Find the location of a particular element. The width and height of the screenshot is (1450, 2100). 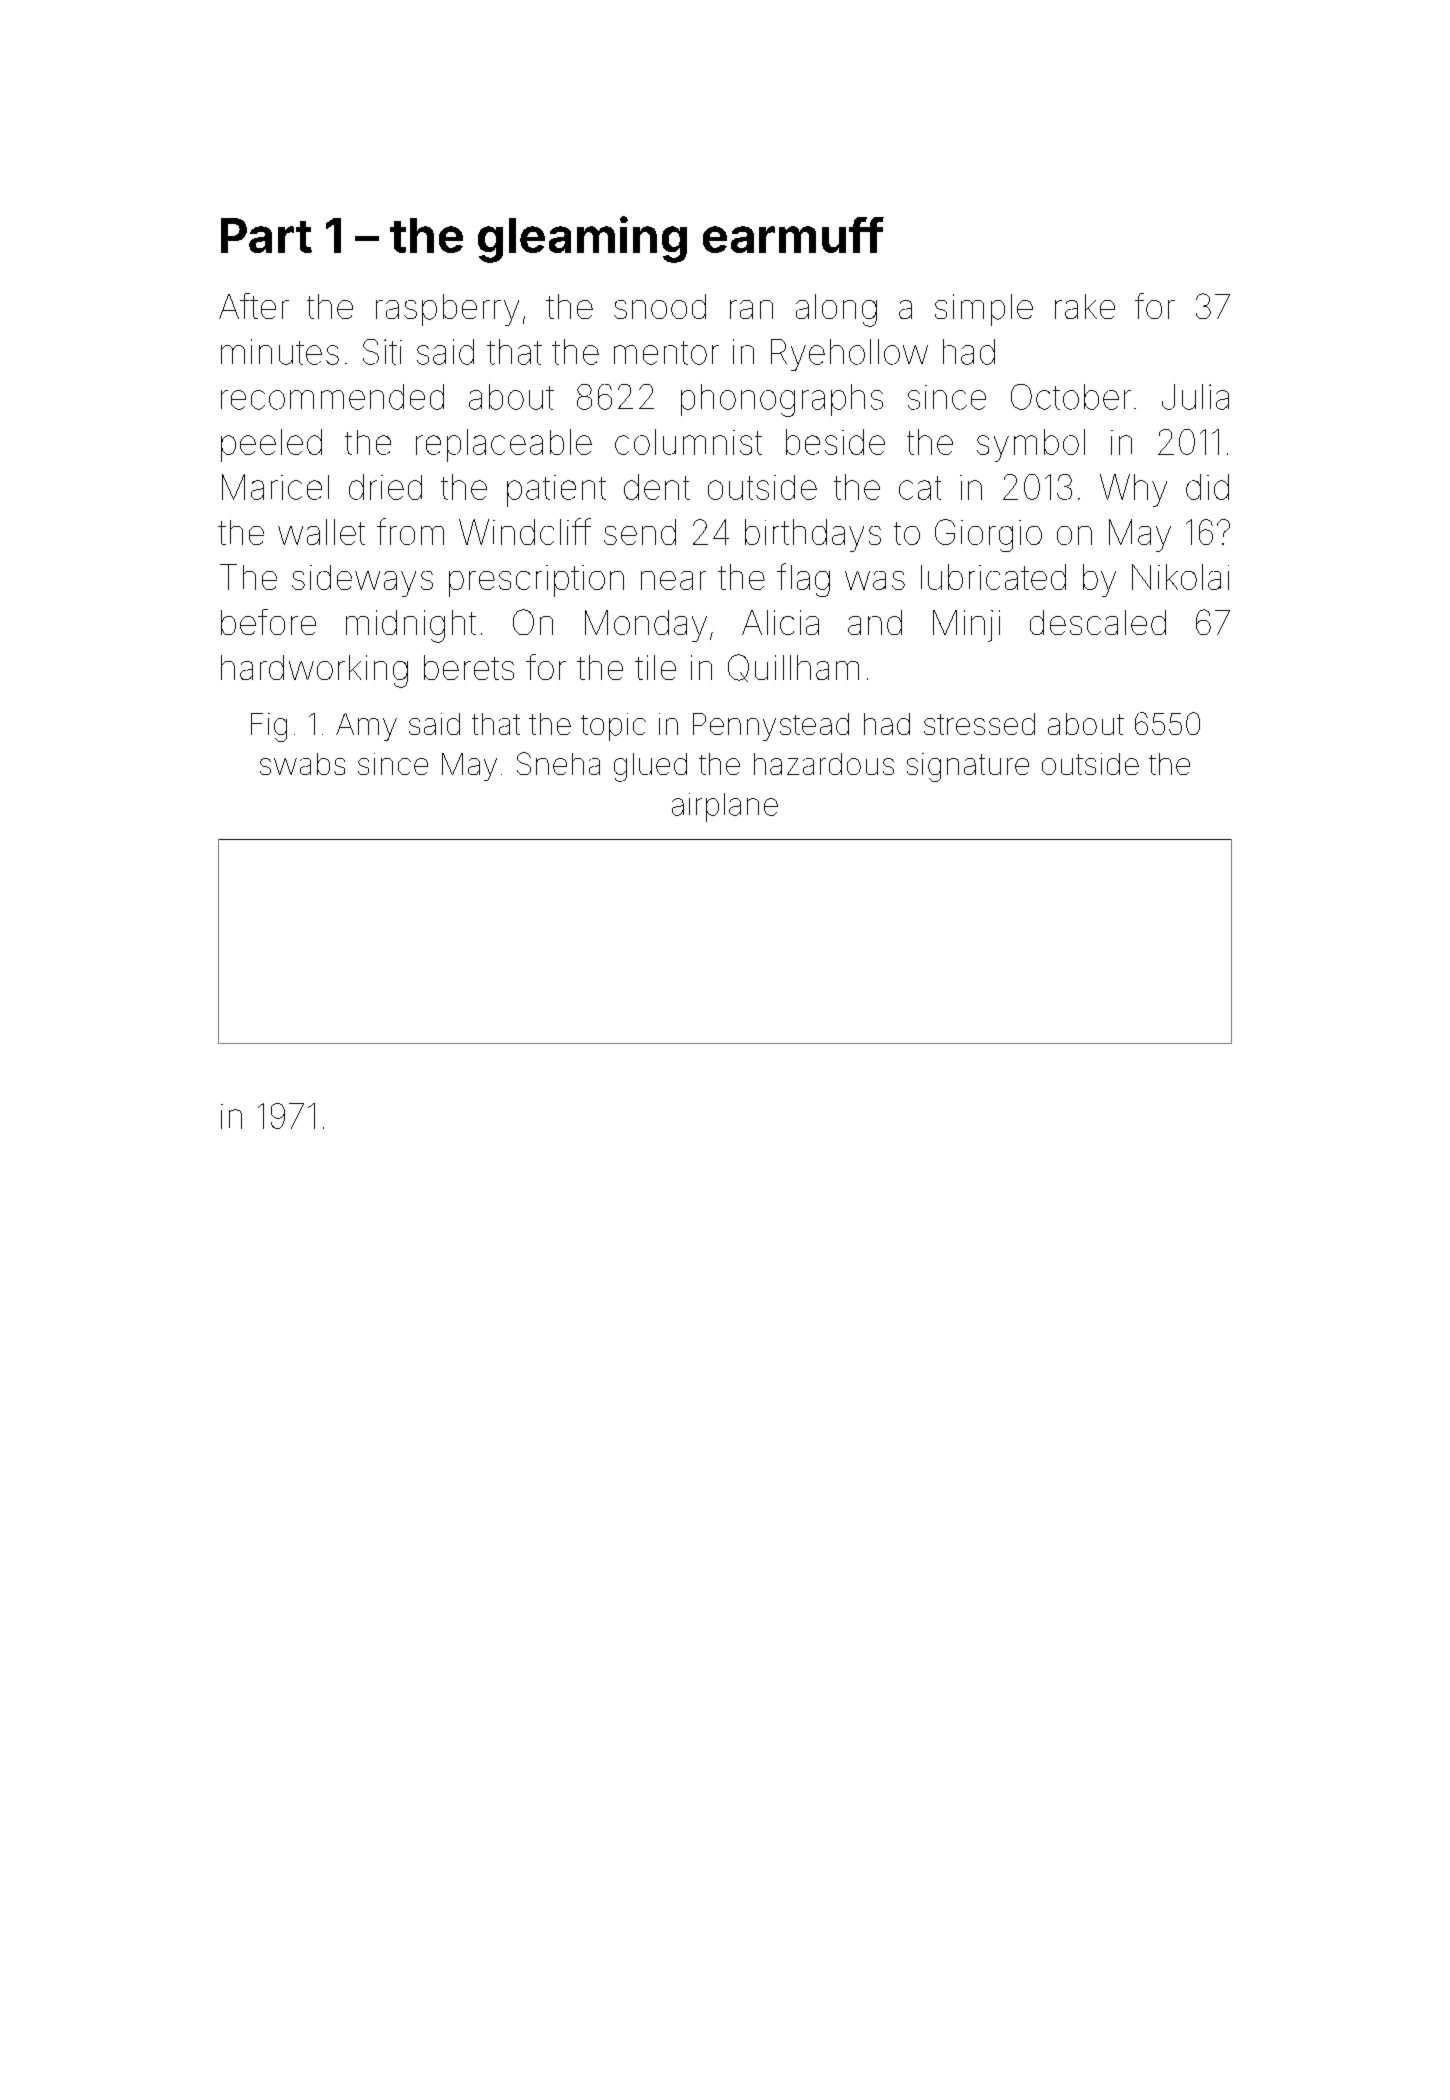

Part is located at coordinates (266, 235).
